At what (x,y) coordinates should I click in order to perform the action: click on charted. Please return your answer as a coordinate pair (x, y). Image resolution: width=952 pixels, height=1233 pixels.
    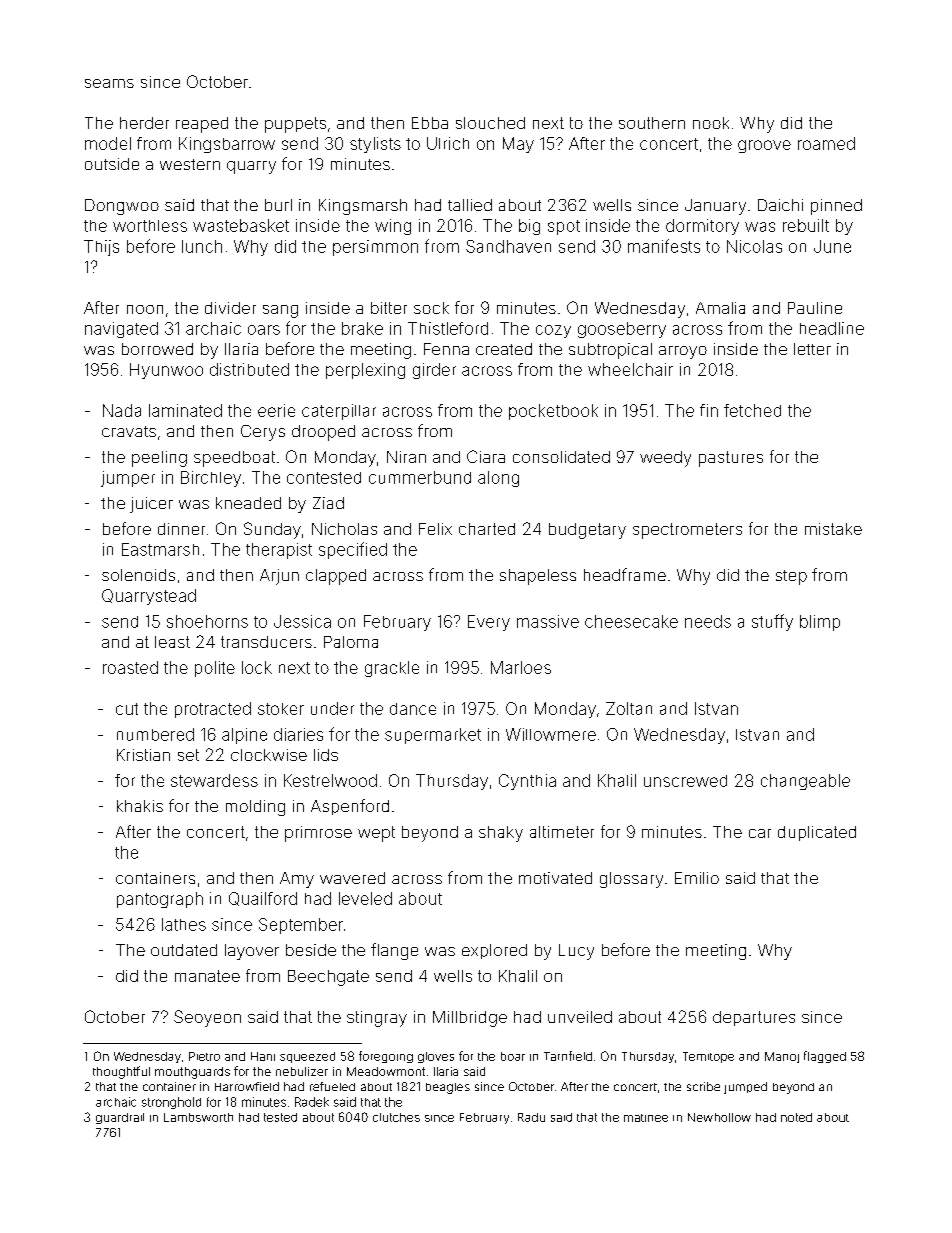
    Looking at the image, I should click on (487, 529).
